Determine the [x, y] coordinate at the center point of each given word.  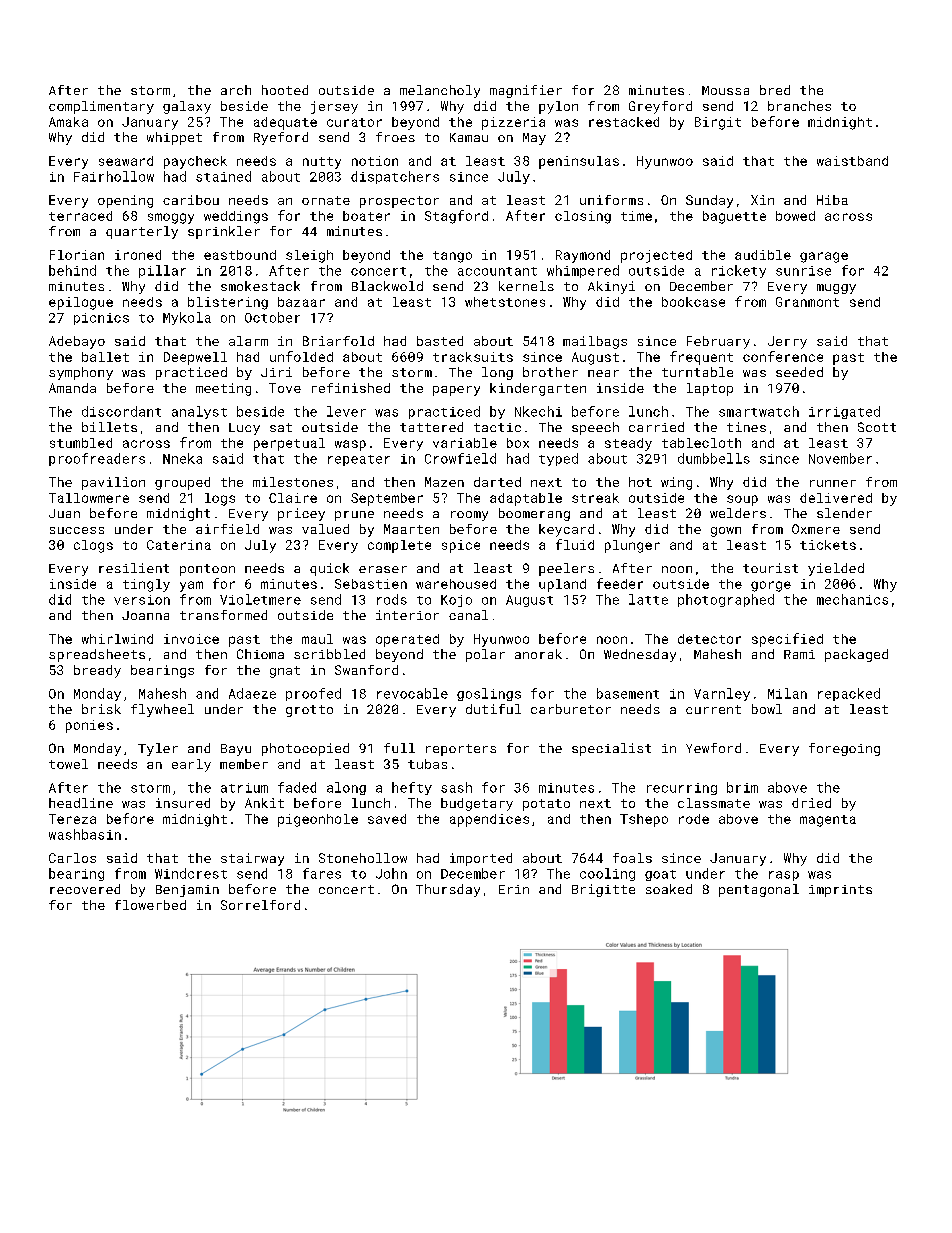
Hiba [832, 200]
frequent [701, 358]
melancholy [440, 91]
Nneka [182, 458]
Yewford [713, 748]
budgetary [477, 804]
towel [68, 764]
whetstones [505, 302]
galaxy [187, 107]
